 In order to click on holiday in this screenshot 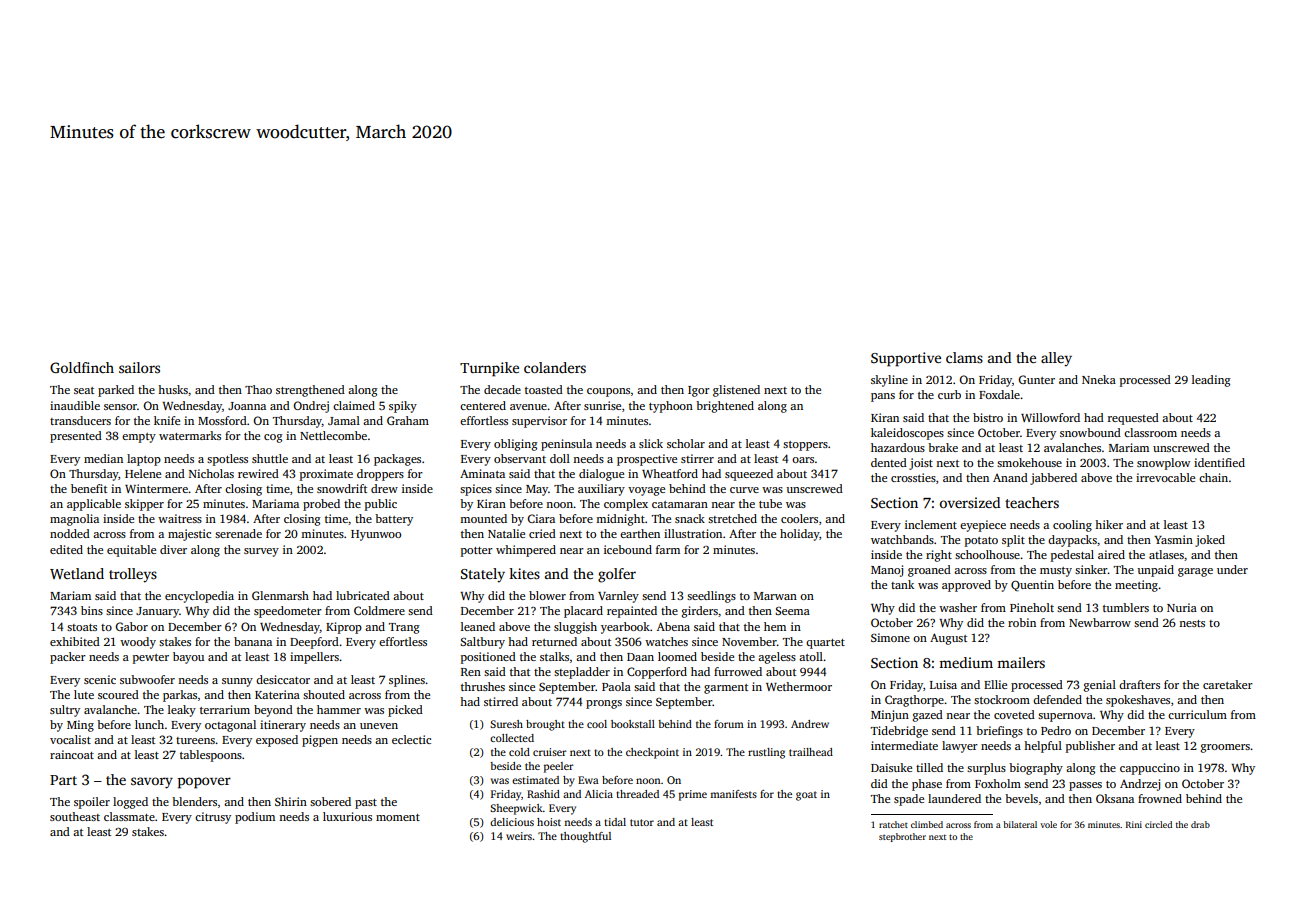, I will do `click(799, 535)`.
